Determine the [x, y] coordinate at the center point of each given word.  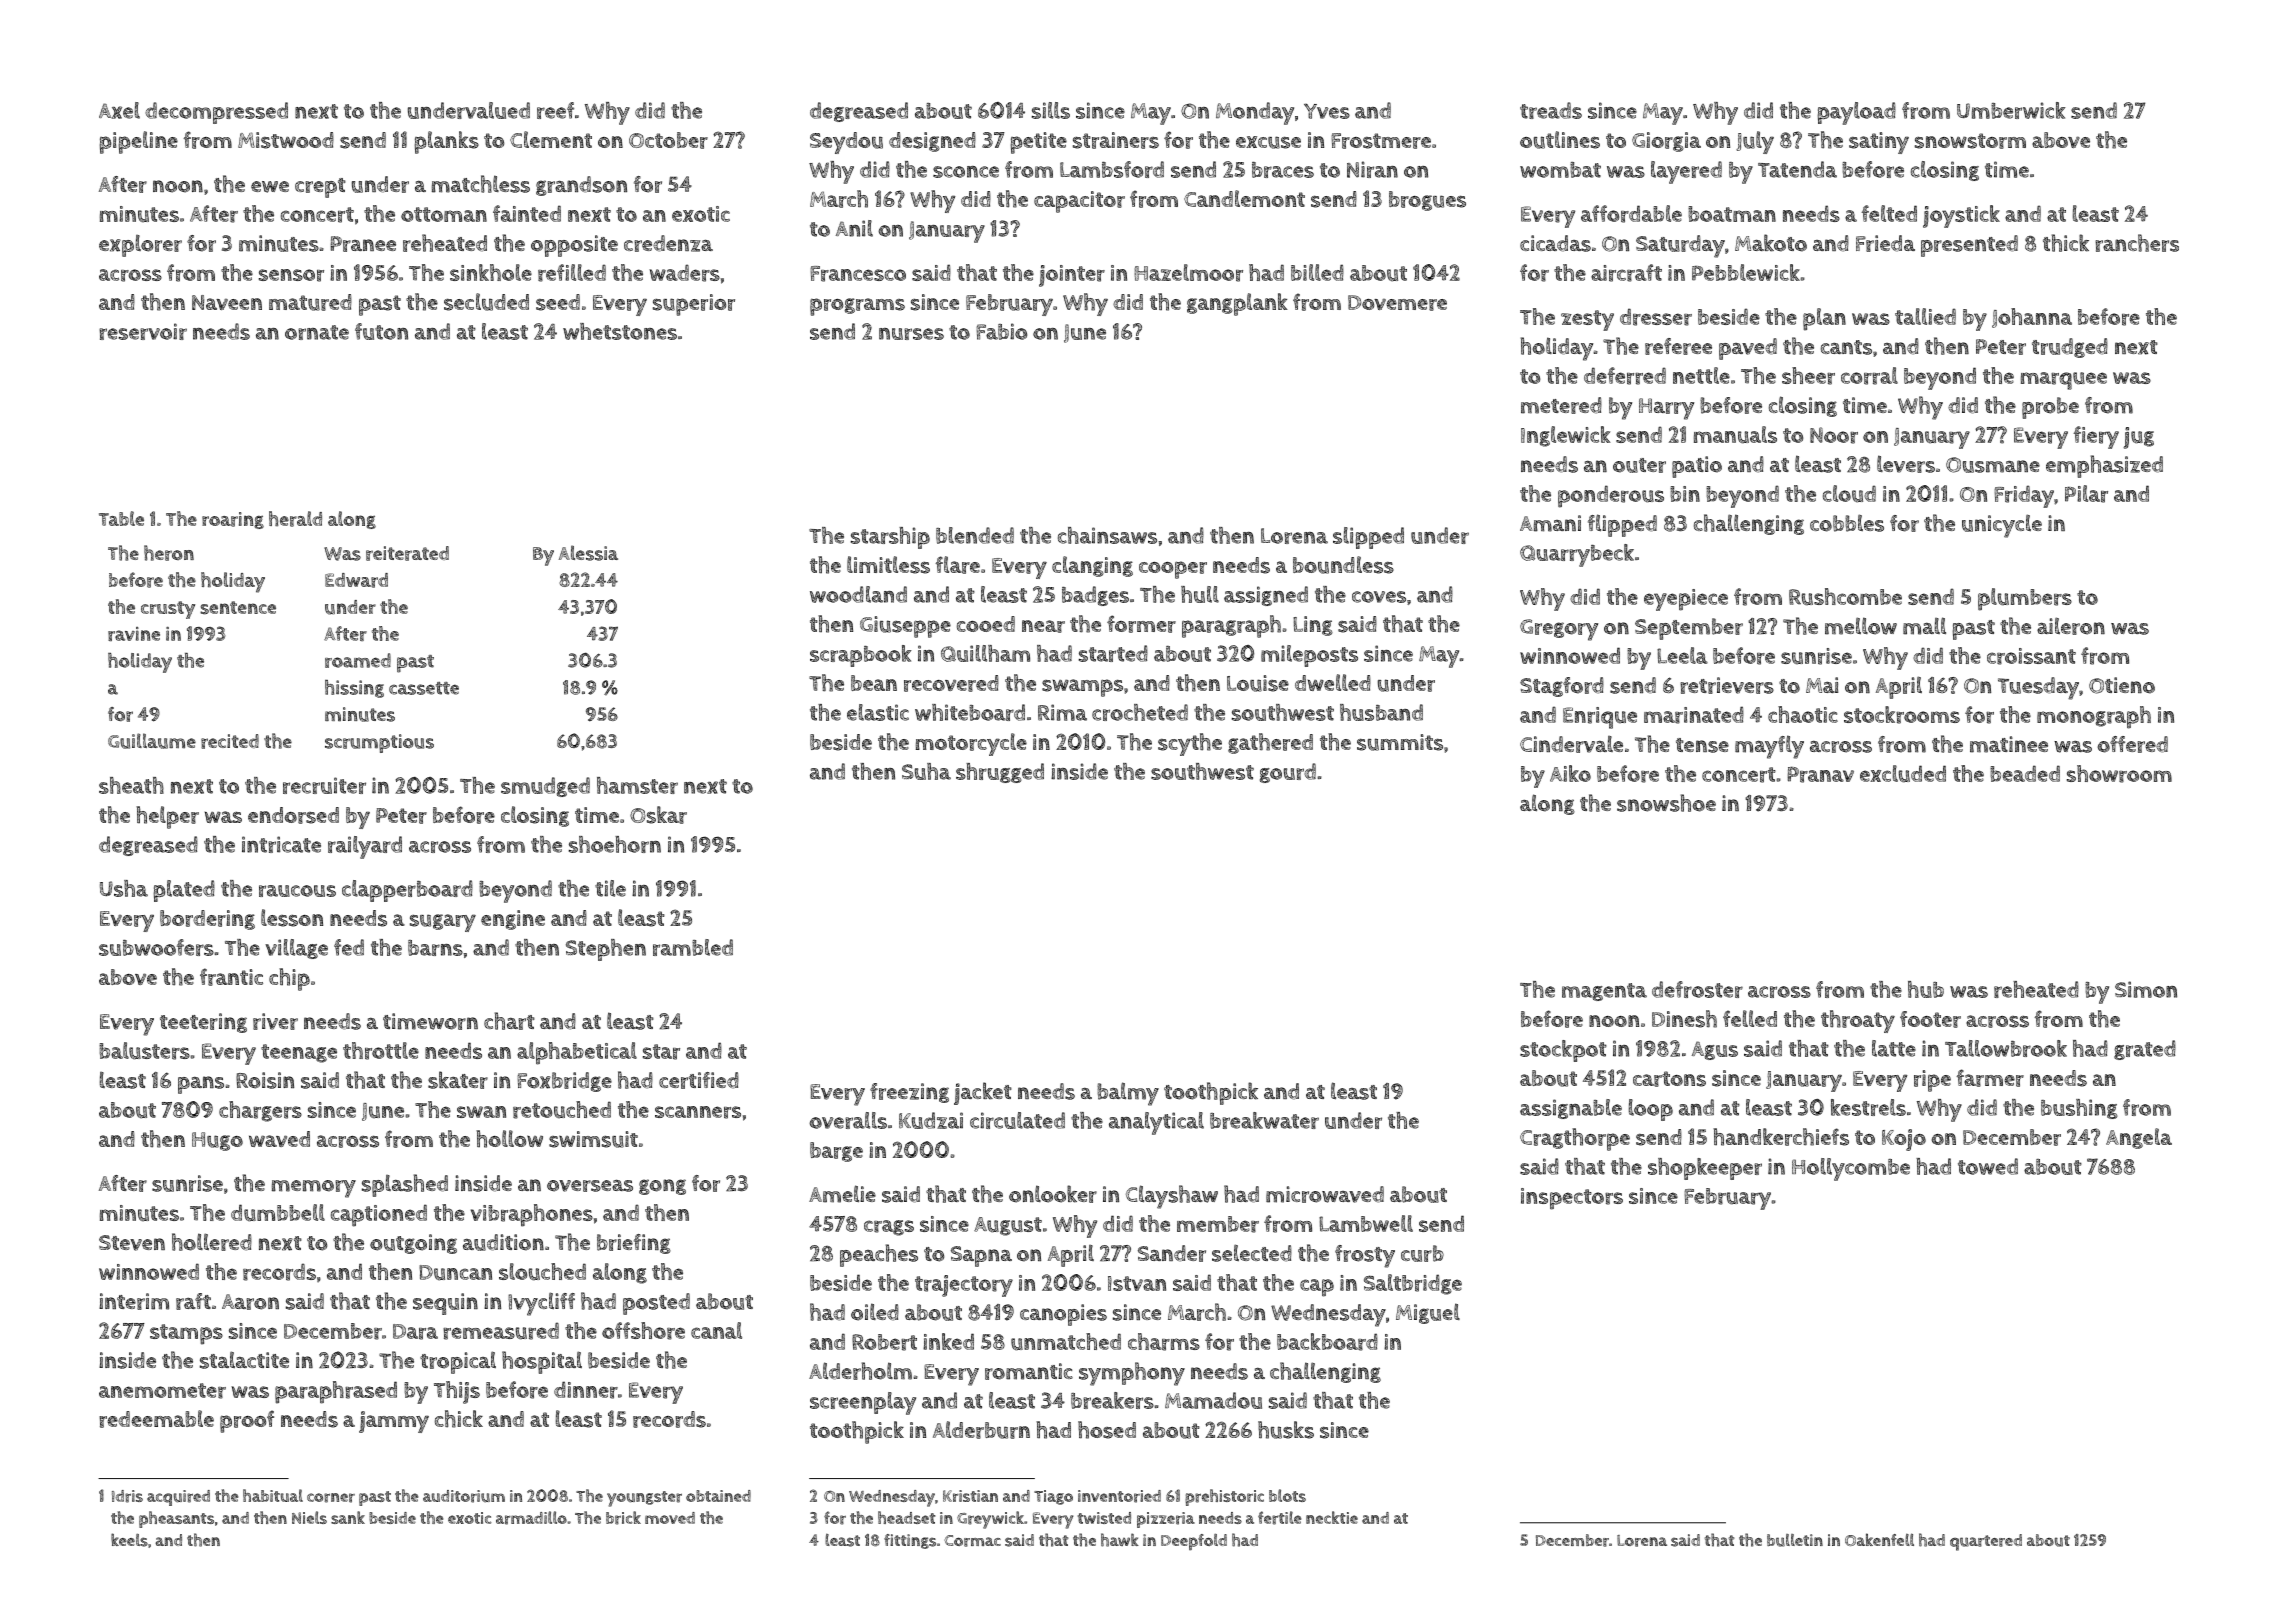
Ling [1313, 626]
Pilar [2086, 494]
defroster [1697, 989]
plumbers [2025, 599]
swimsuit [593, 1139]
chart [509, 1021]
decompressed [216, 113]
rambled [693, 947]
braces [1283, 170]
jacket [983, 1093]
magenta [1604, 992]
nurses [911, 334]
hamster [637, 785]
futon [381, 331]
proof [247, 1421]
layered [1686, 172]
